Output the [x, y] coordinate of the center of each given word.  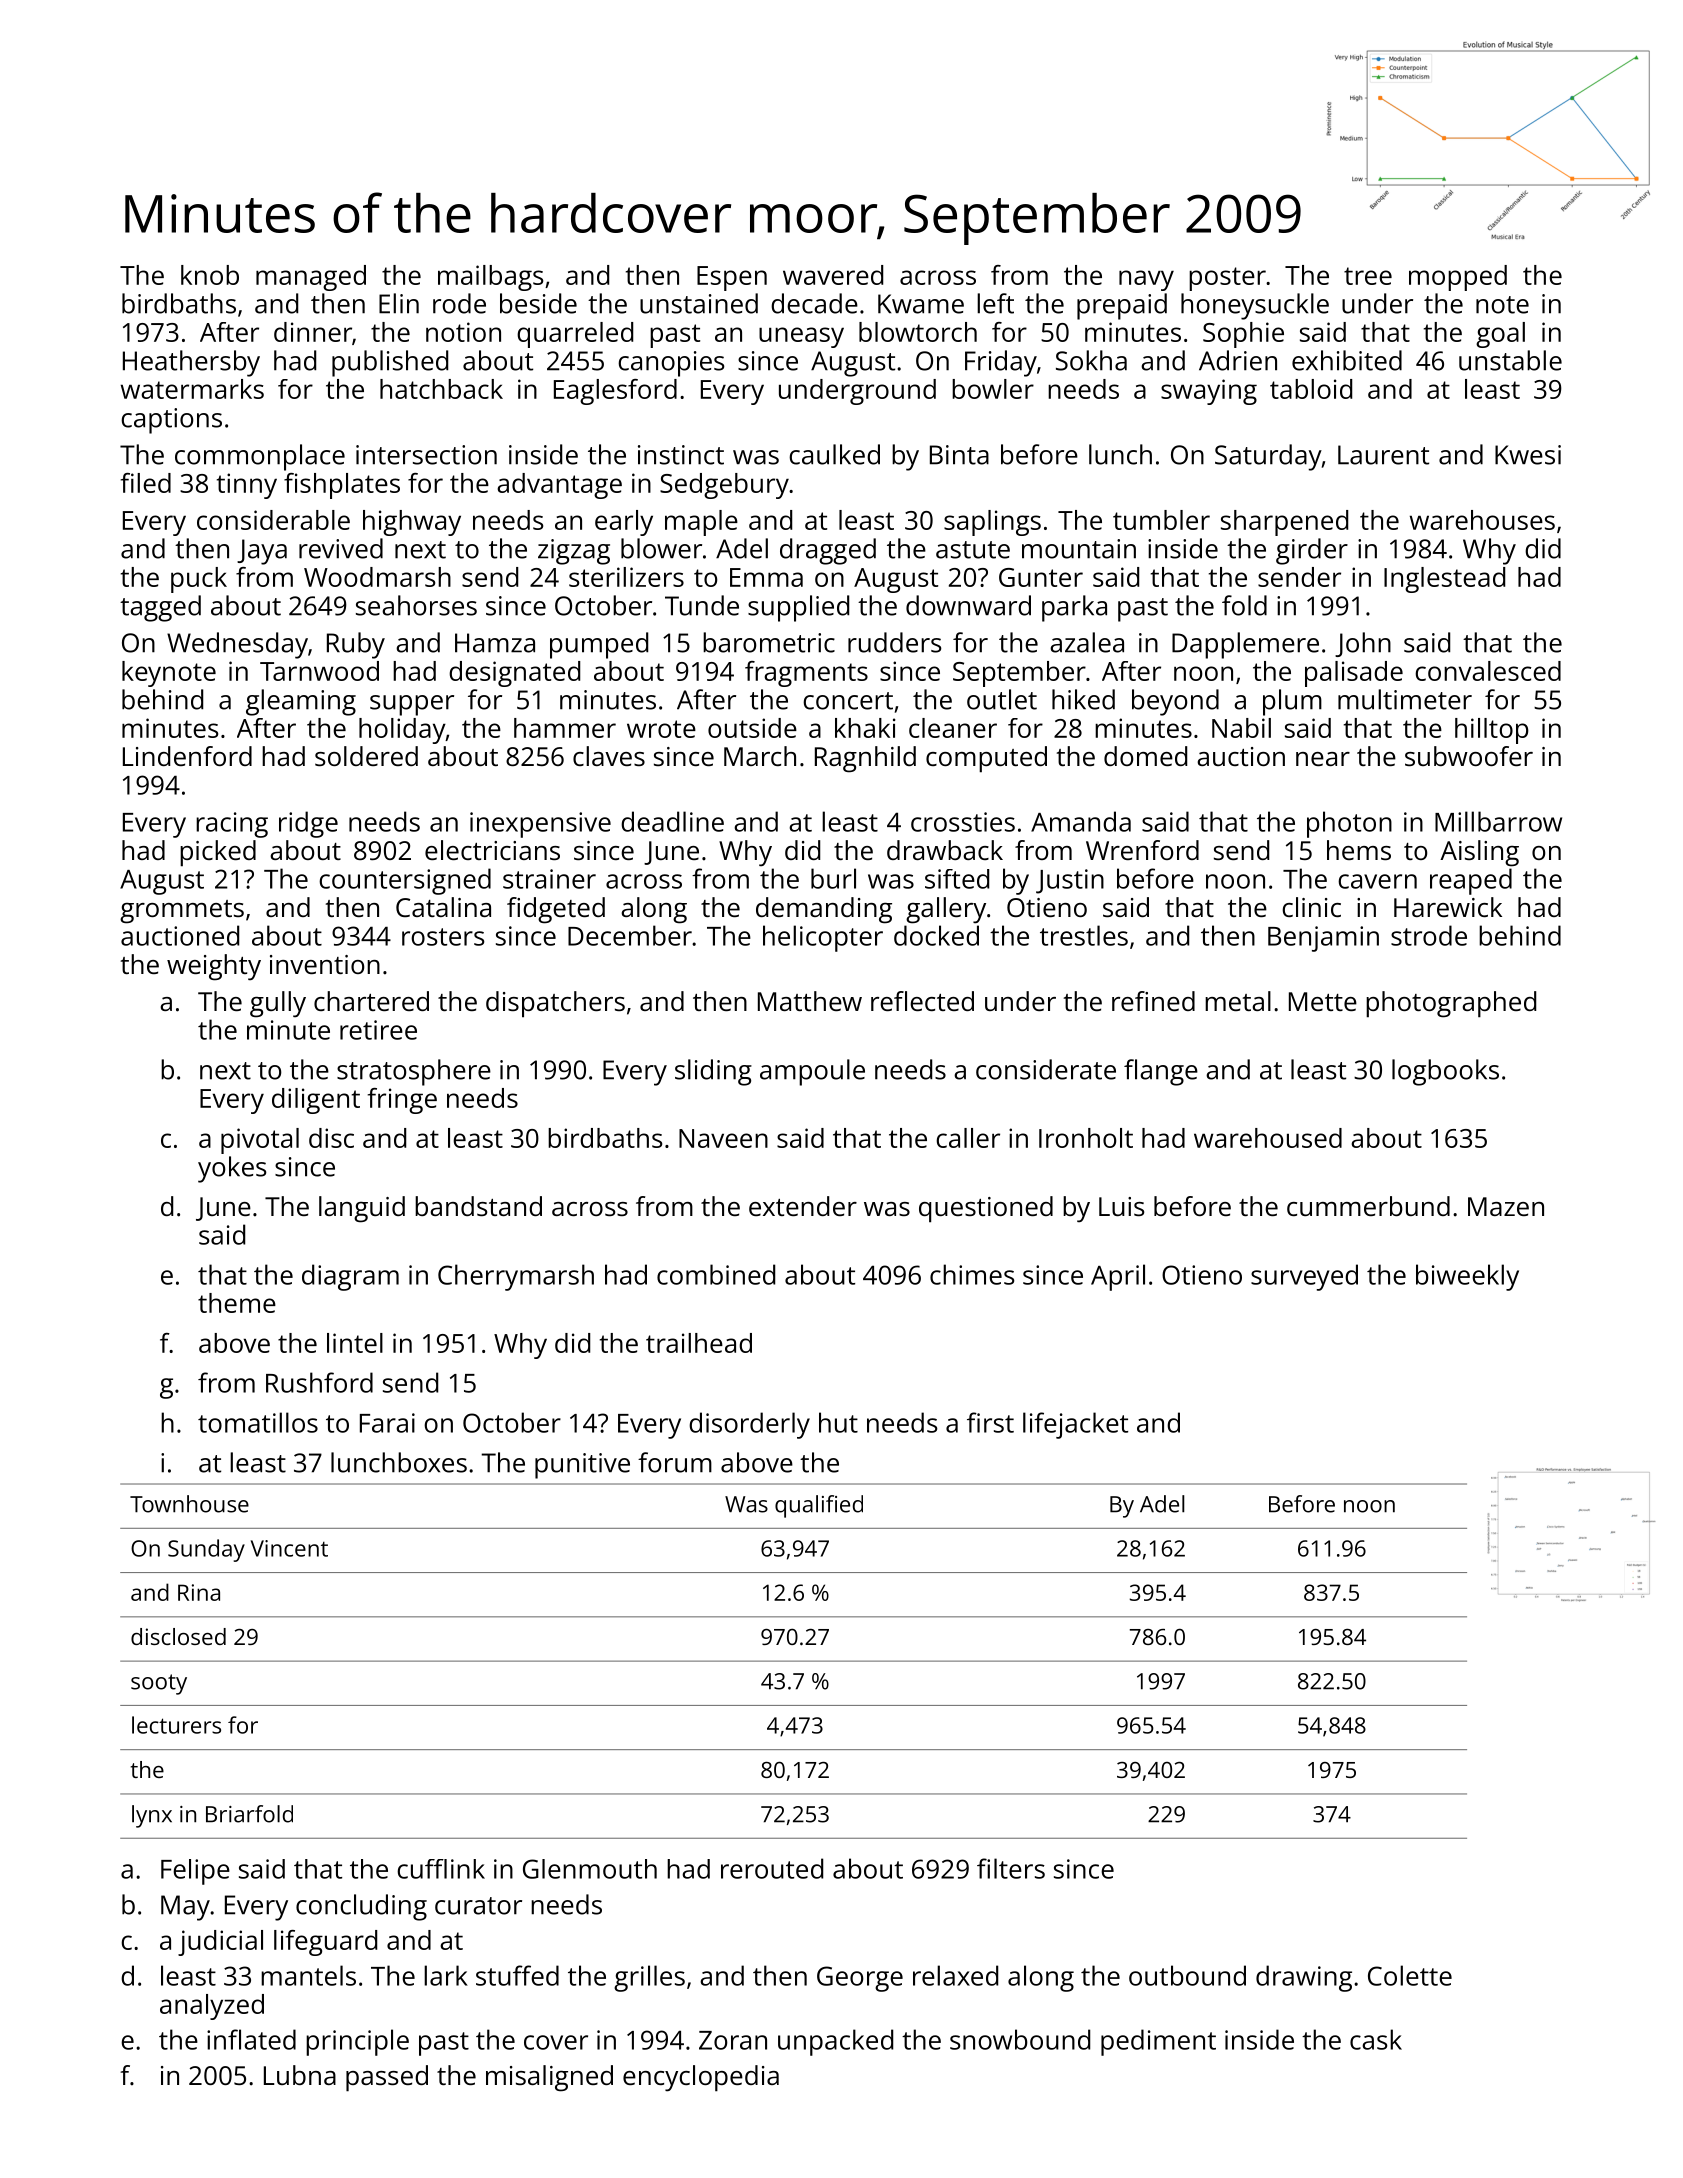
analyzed [212, 2007]
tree [1368, 276]
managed [311, 278]
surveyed [1304, 1277]
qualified [819, 1506]
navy [1146, 280]
